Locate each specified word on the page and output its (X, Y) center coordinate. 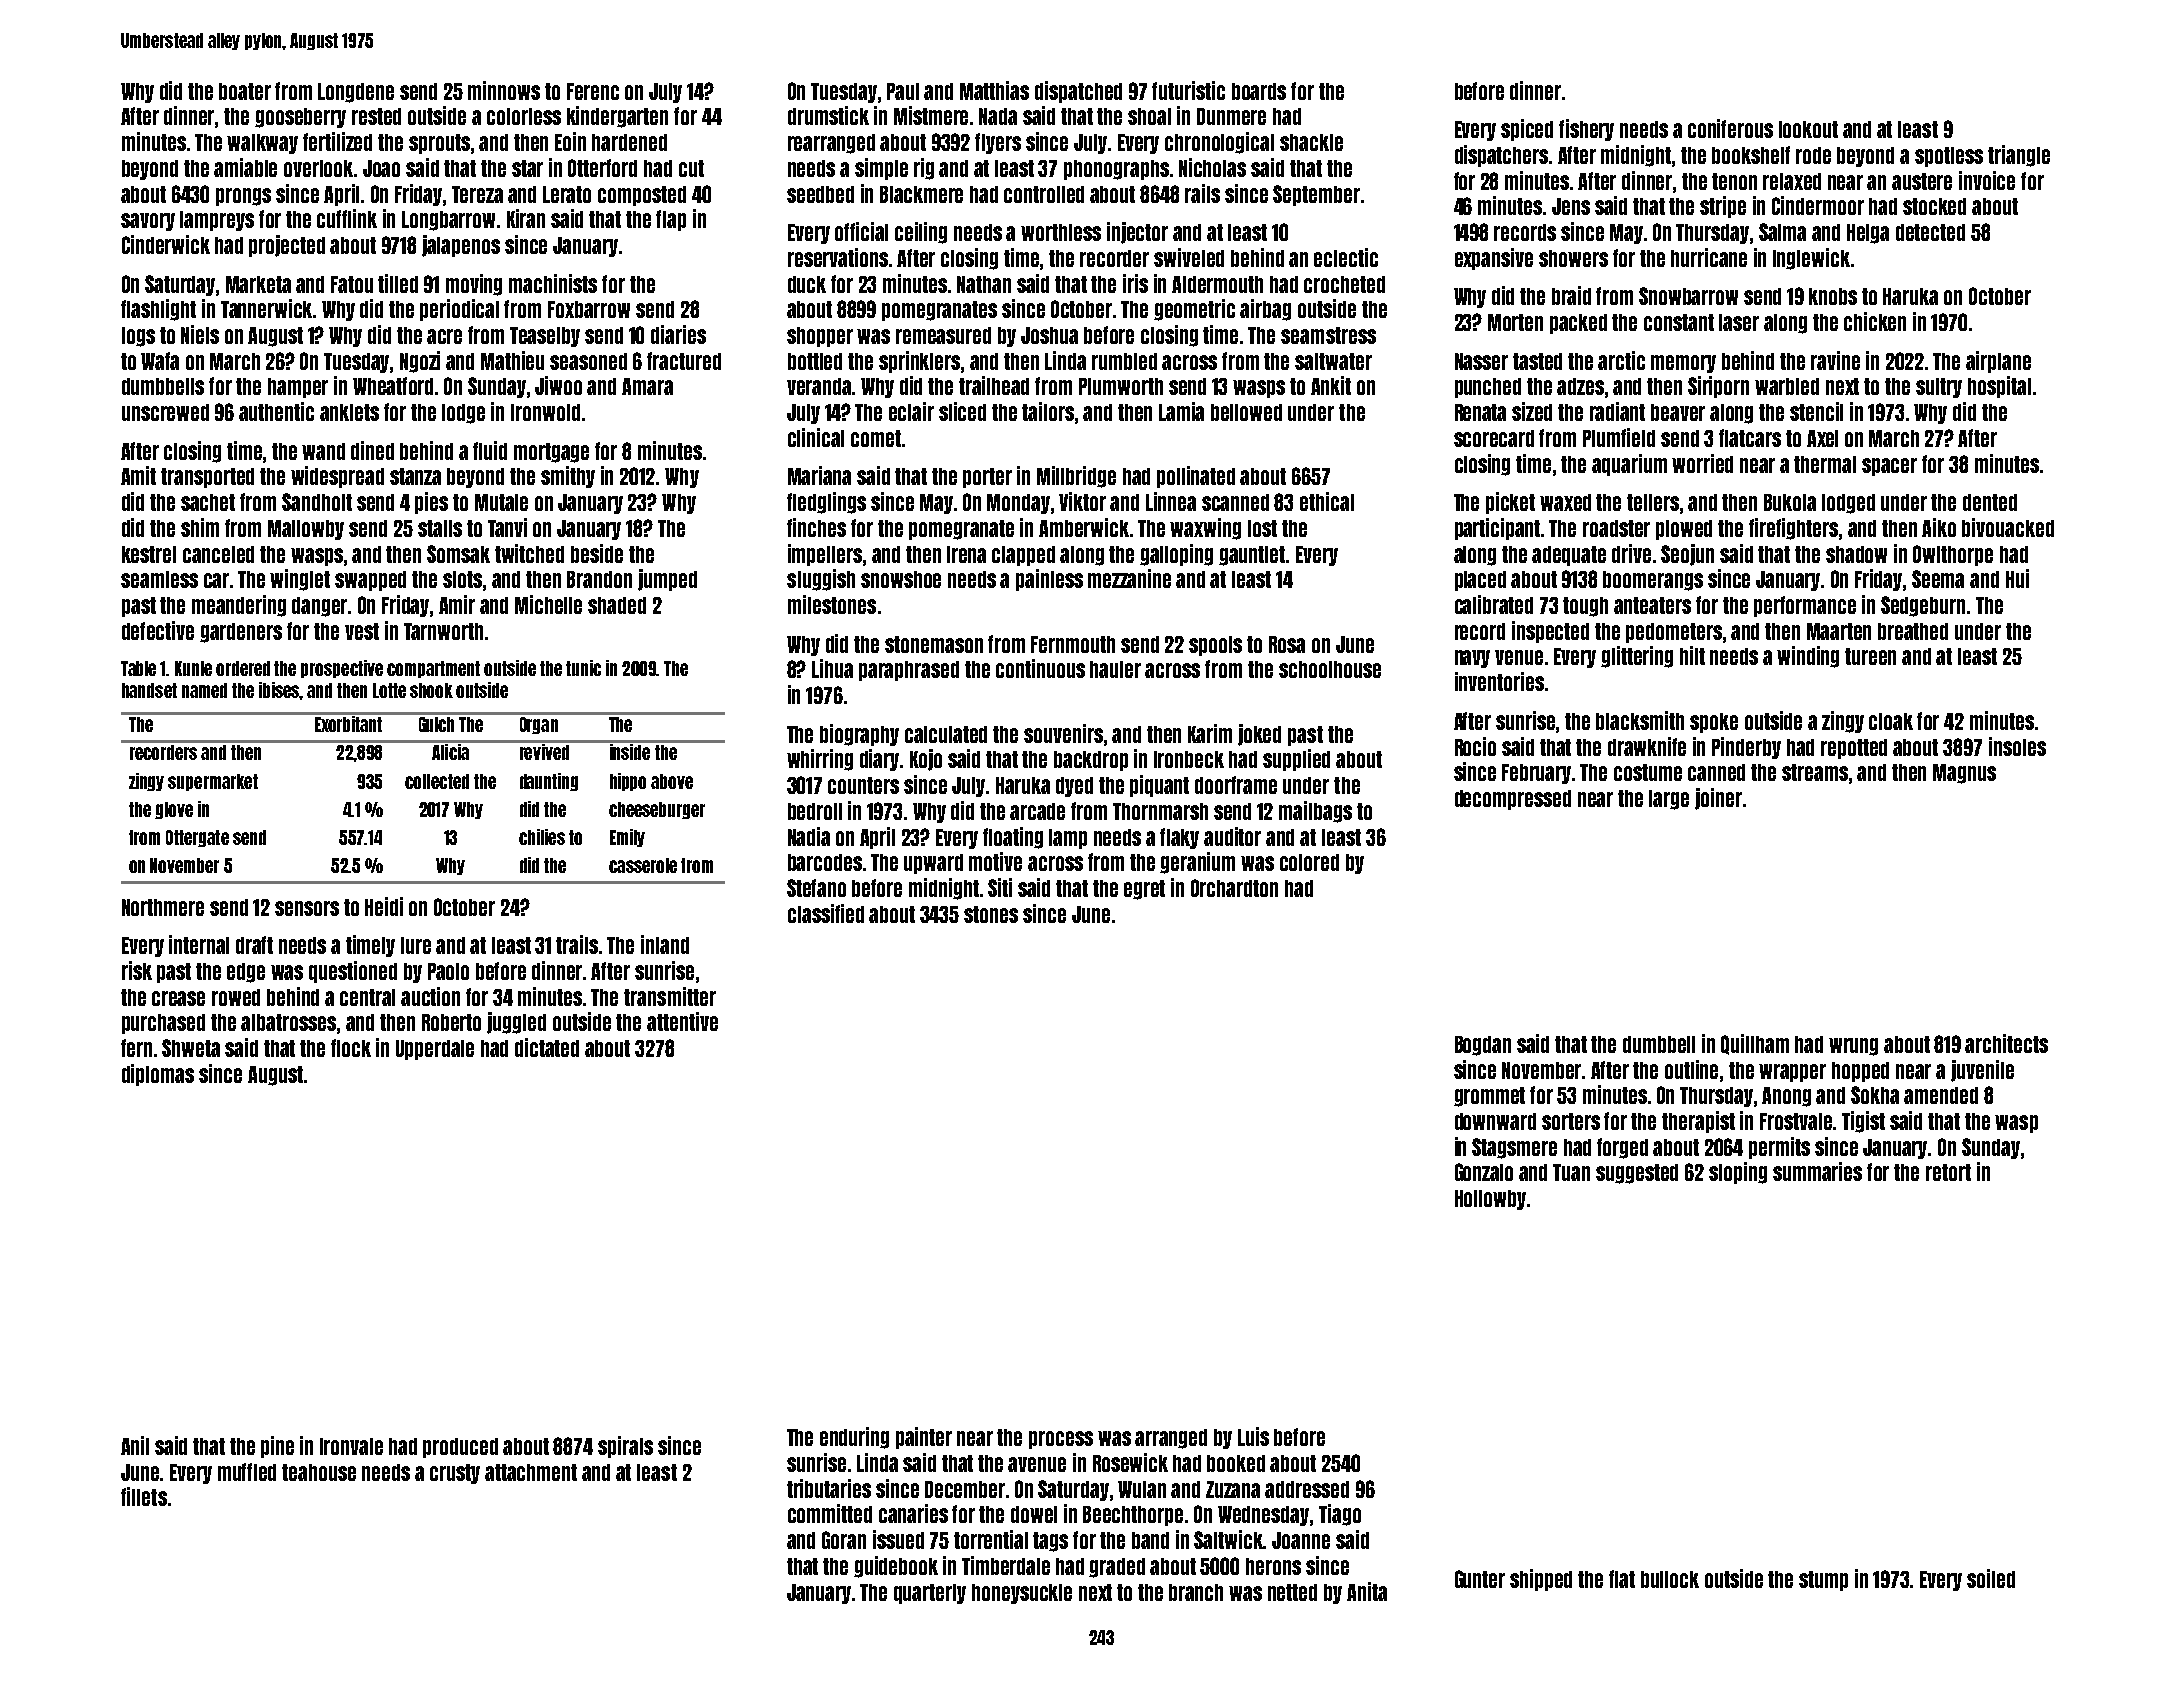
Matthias (994, 90)
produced (460, 1448)
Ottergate (197, 838)
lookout (1808, 129)
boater (245, 91)
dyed (1074, 787)
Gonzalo (1484, 1172)
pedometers (1674, 633)
